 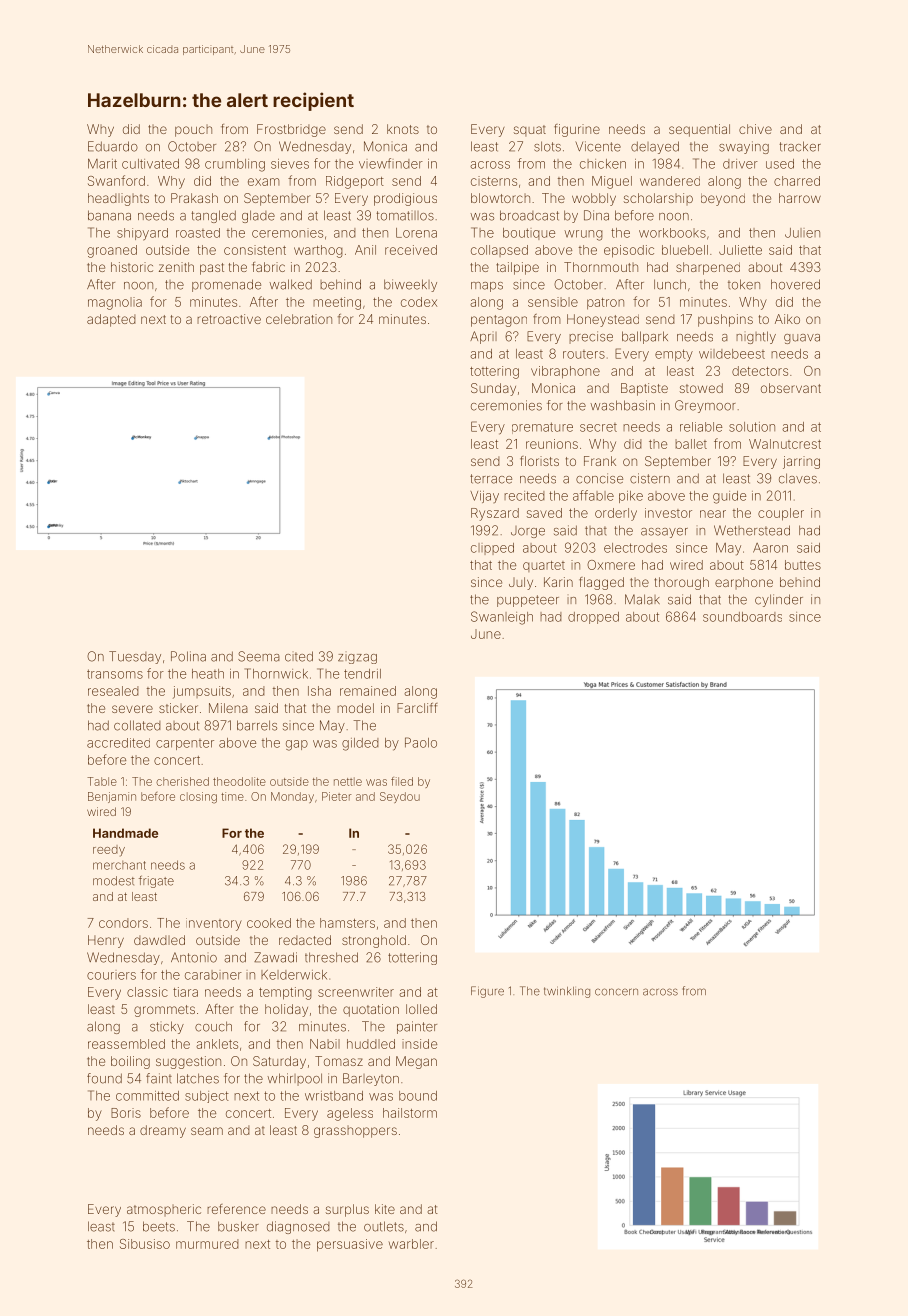 I want to click on dreamy, so click(x=163, y=1131).
